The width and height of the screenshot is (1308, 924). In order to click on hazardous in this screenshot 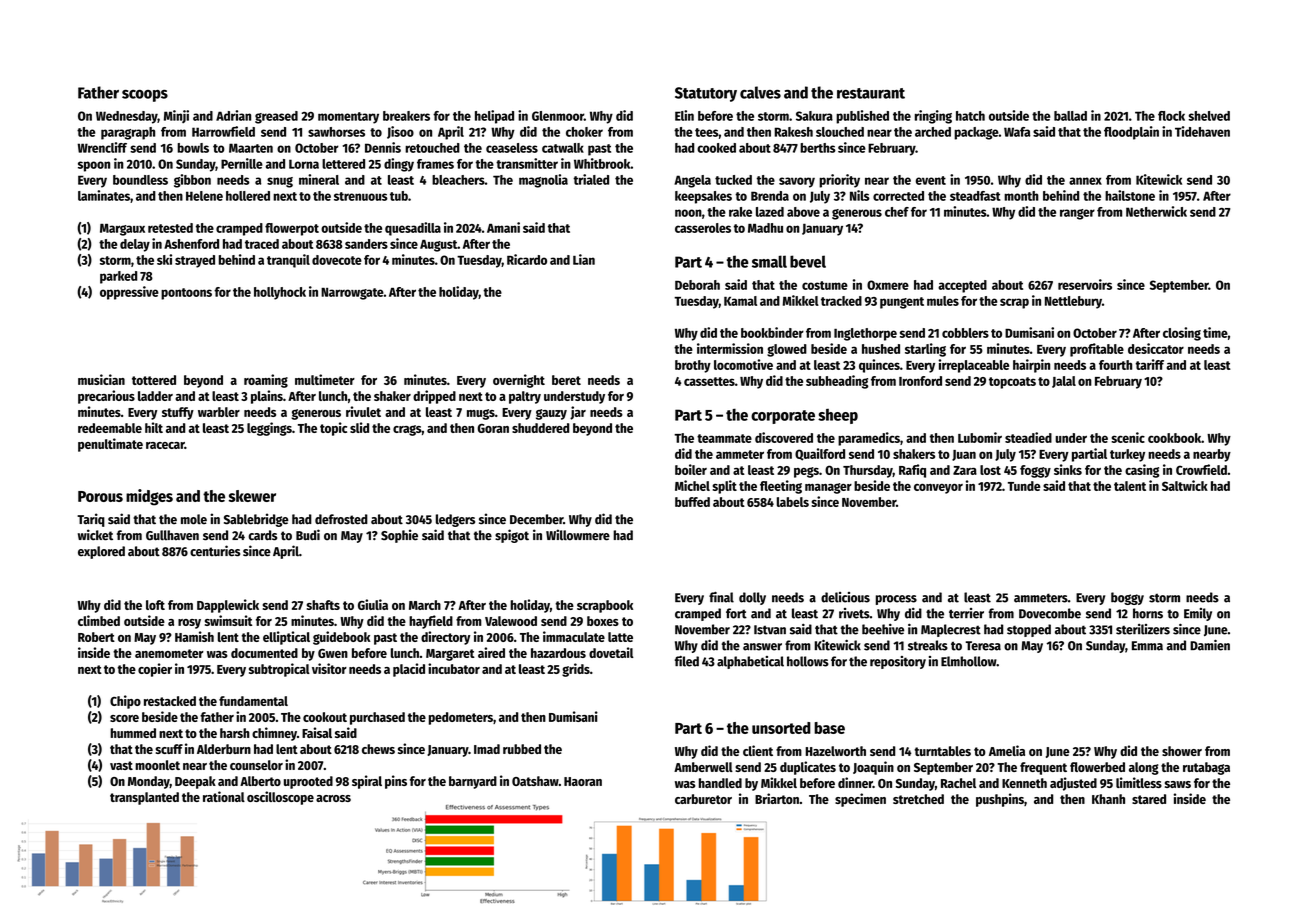, I will do `click(558, 653)`.
